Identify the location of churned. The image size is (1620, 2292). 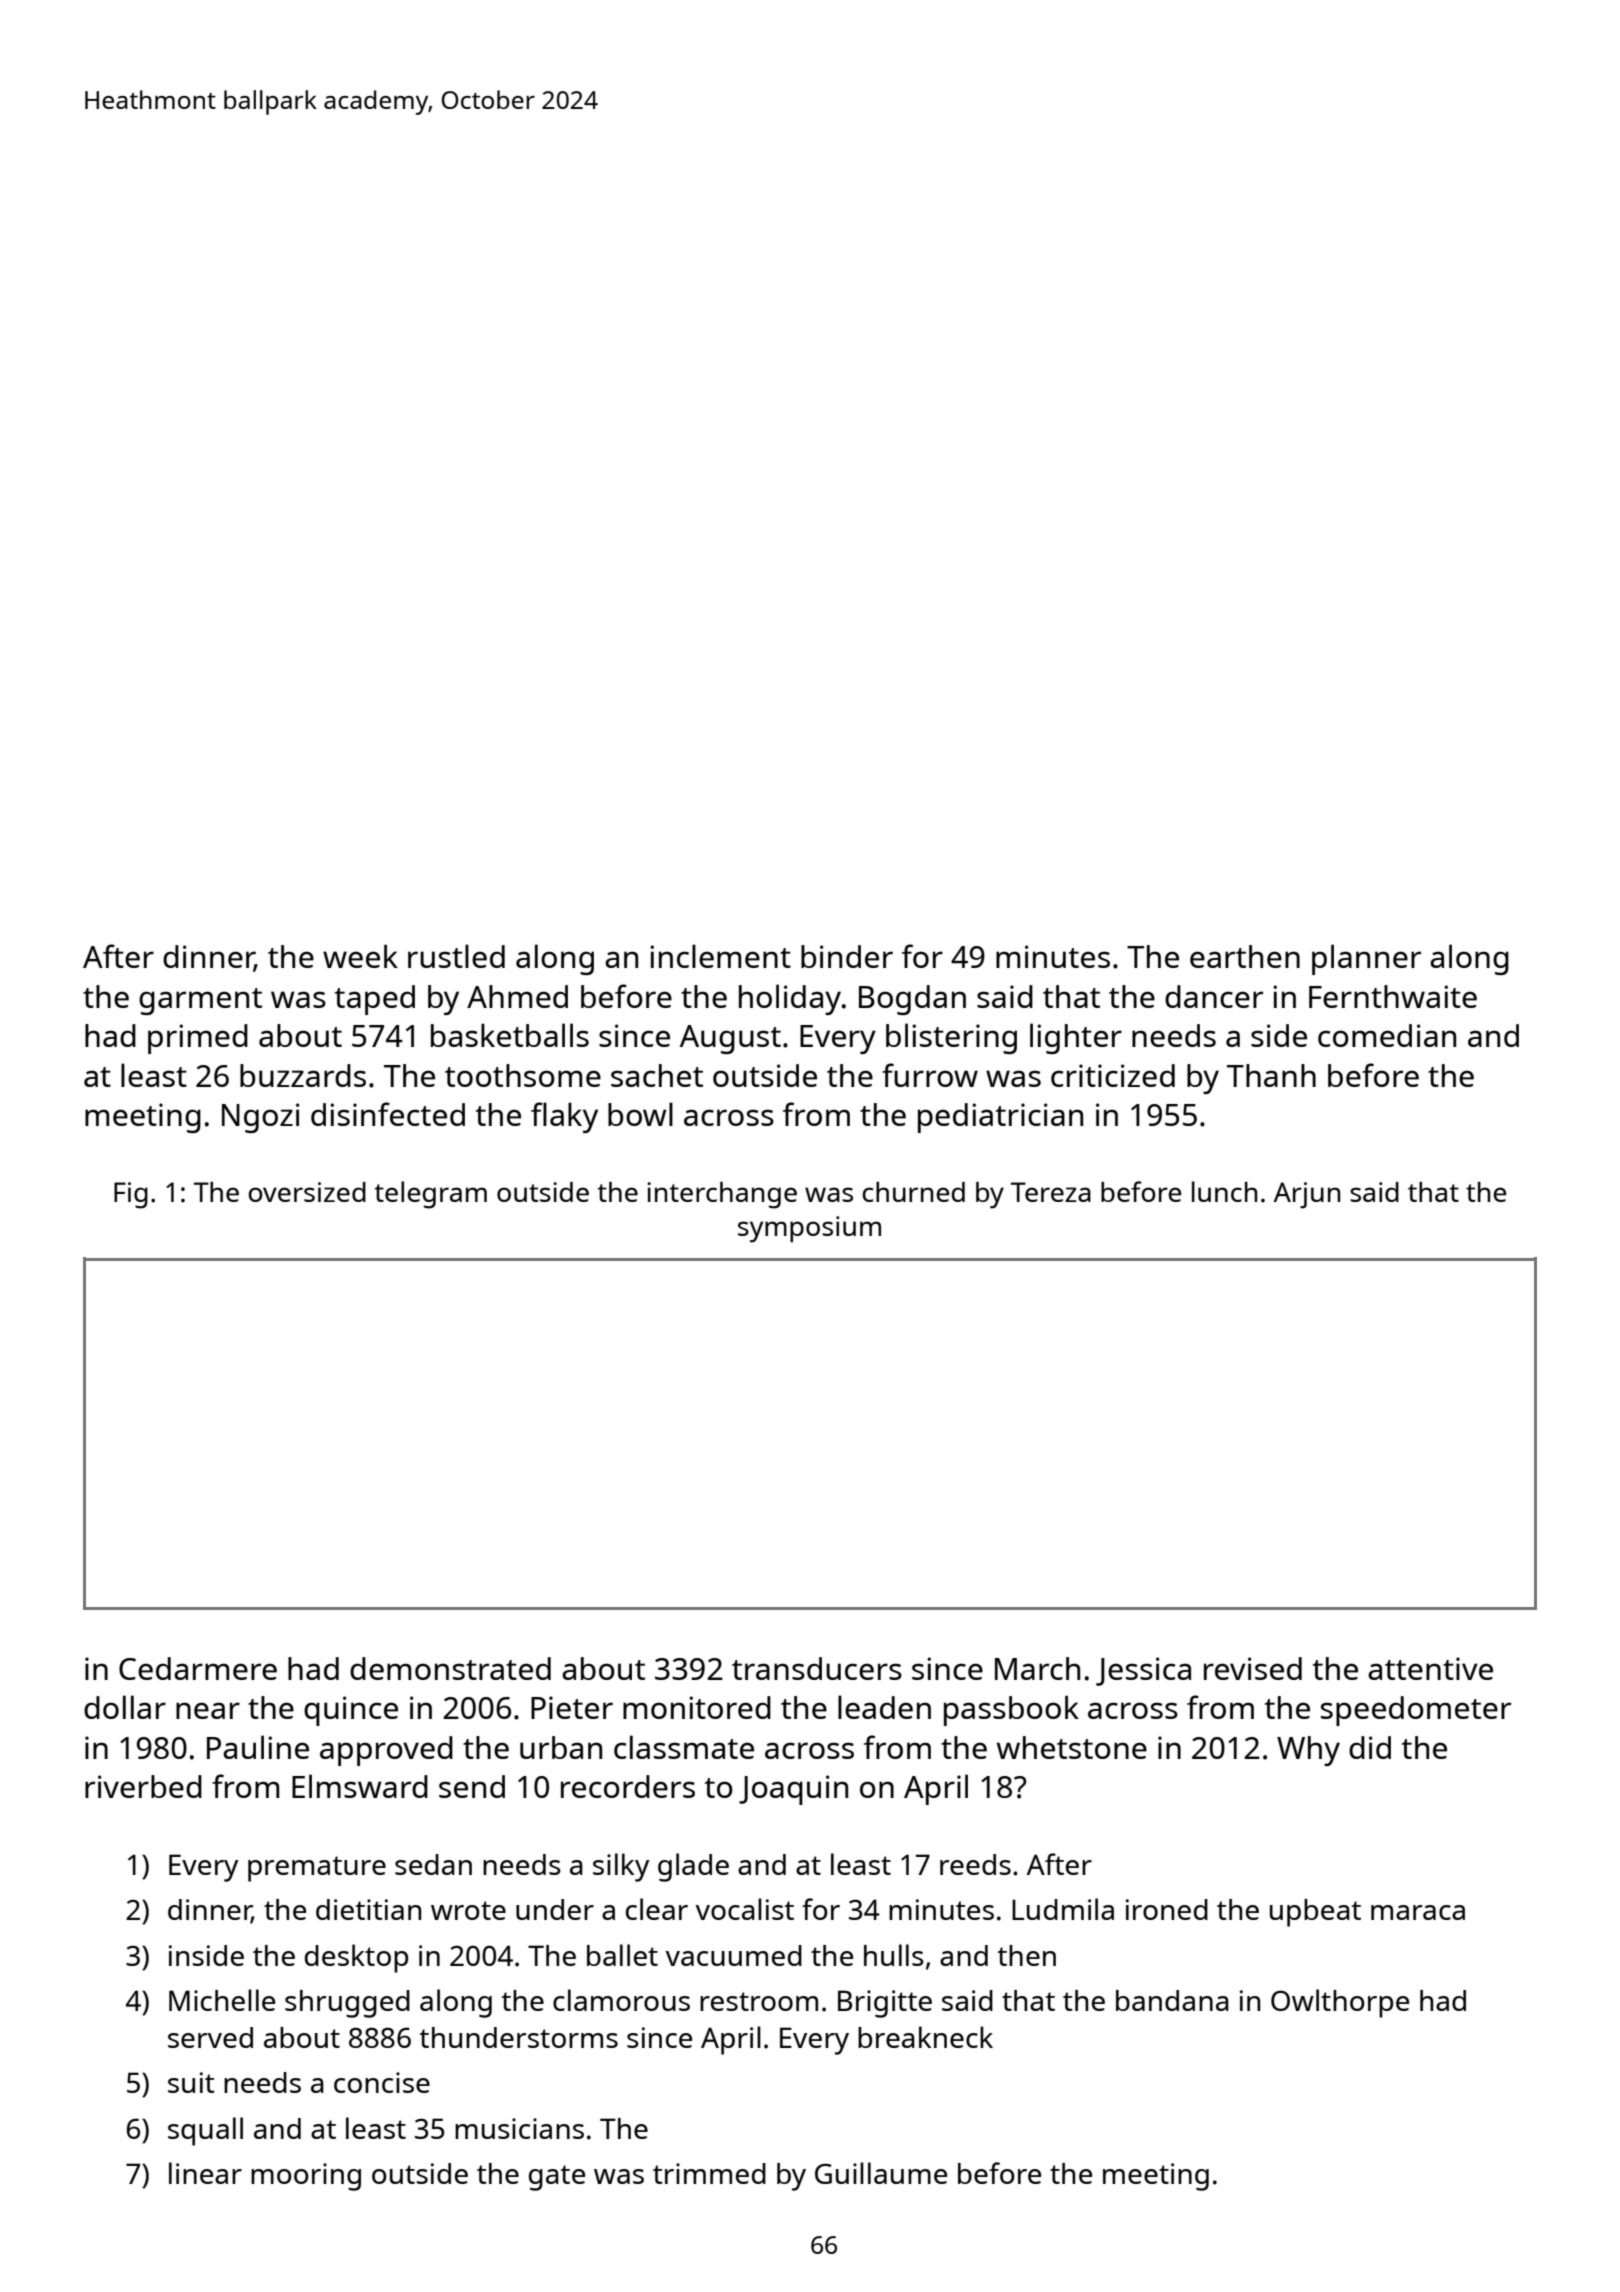
(913, 1192).
